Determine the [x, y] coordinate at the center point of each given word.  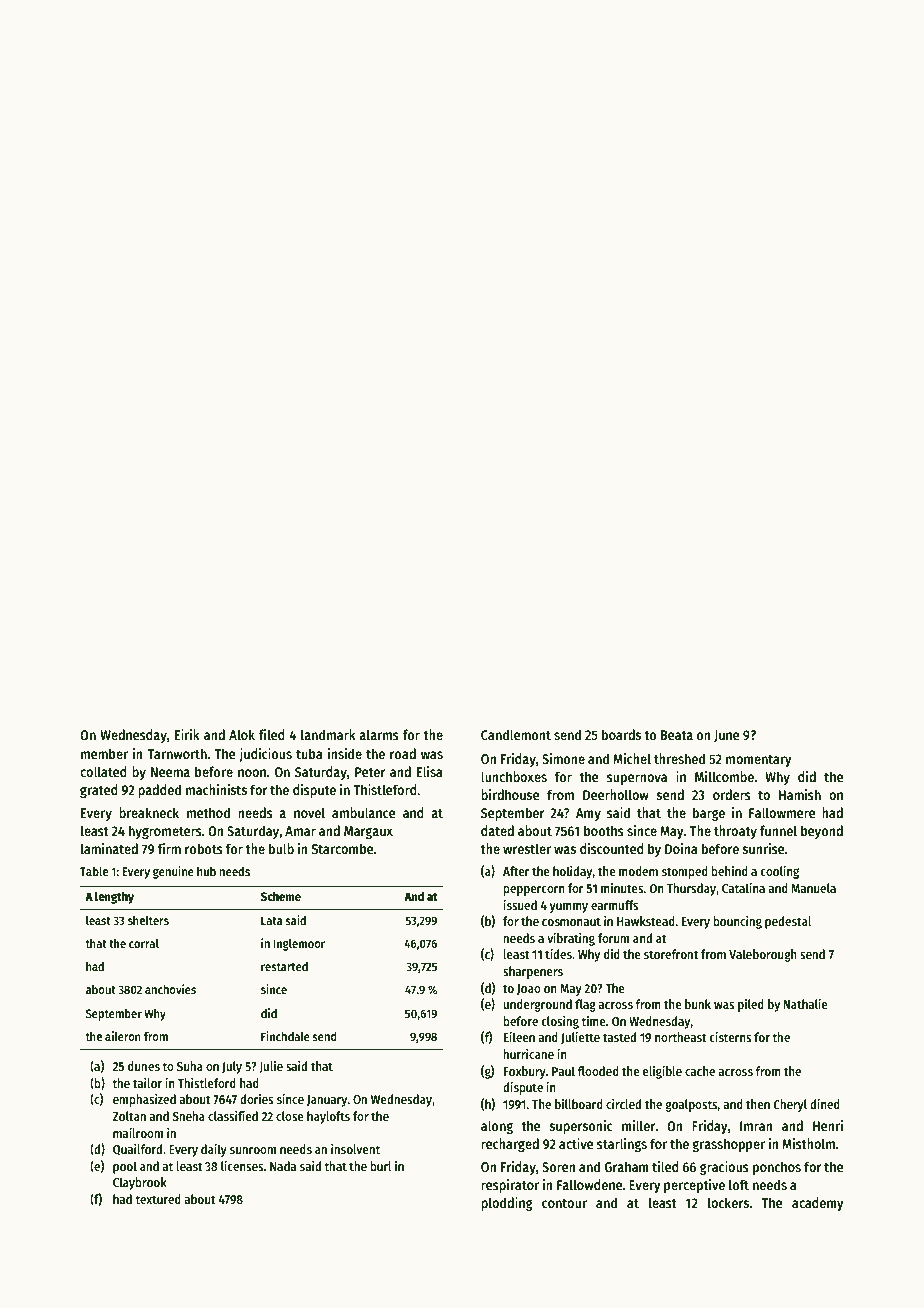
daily [214, 1150]
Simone [563, 758]
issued [520, 905]
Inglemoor [299, 945]
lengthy [114, 897]
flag [585, 1005]
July [232, 1067]
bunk [698, 1004]
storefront [671, 954]
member [104, 753]
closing [560, 1022]
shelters [148, 920]
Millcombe [724, 776]
